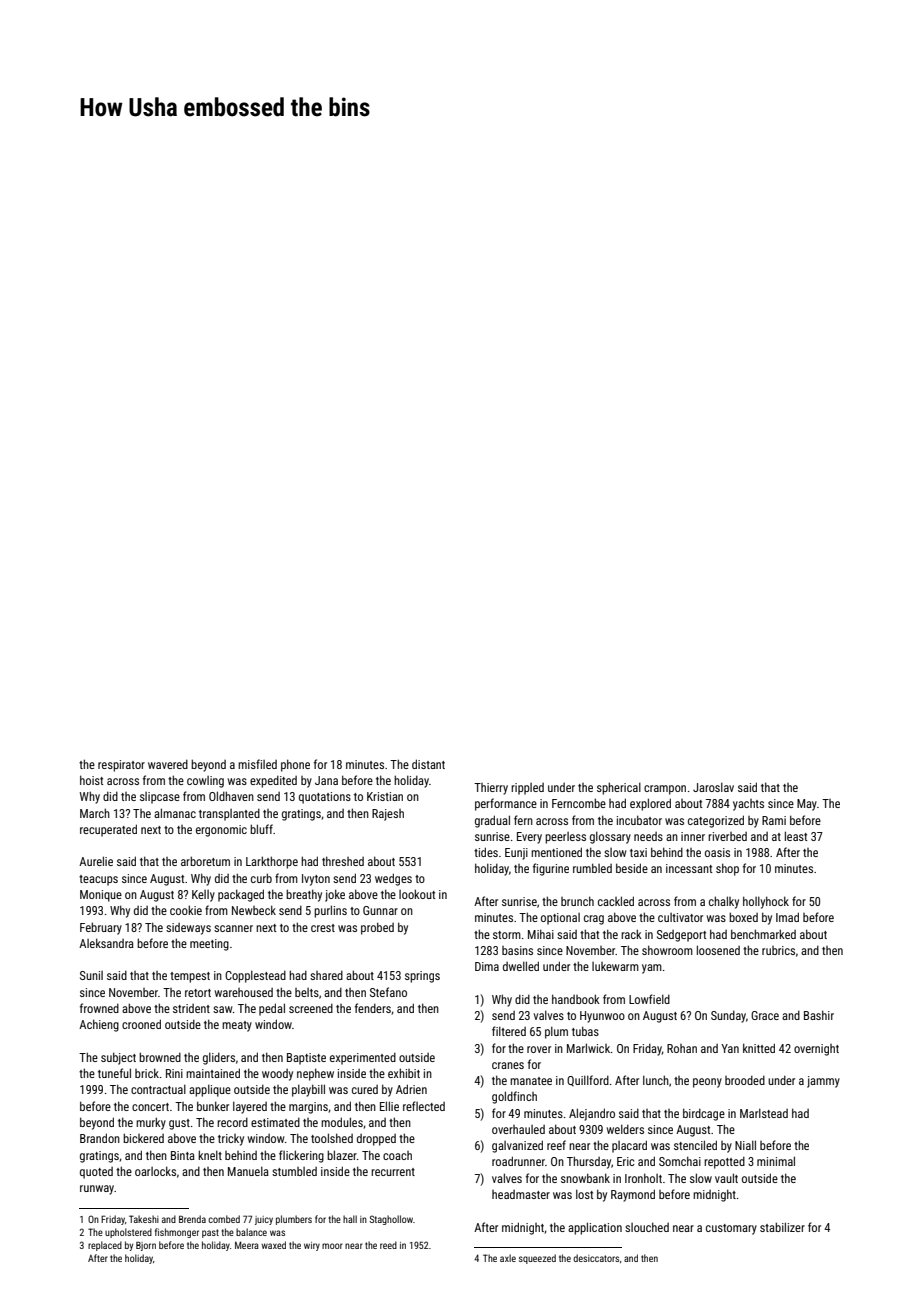 Image resolution: width=924 pixels, height=1308 pixels. Describe the element at coordinates (388, 1245) in the page. I see `reed` at that location.
